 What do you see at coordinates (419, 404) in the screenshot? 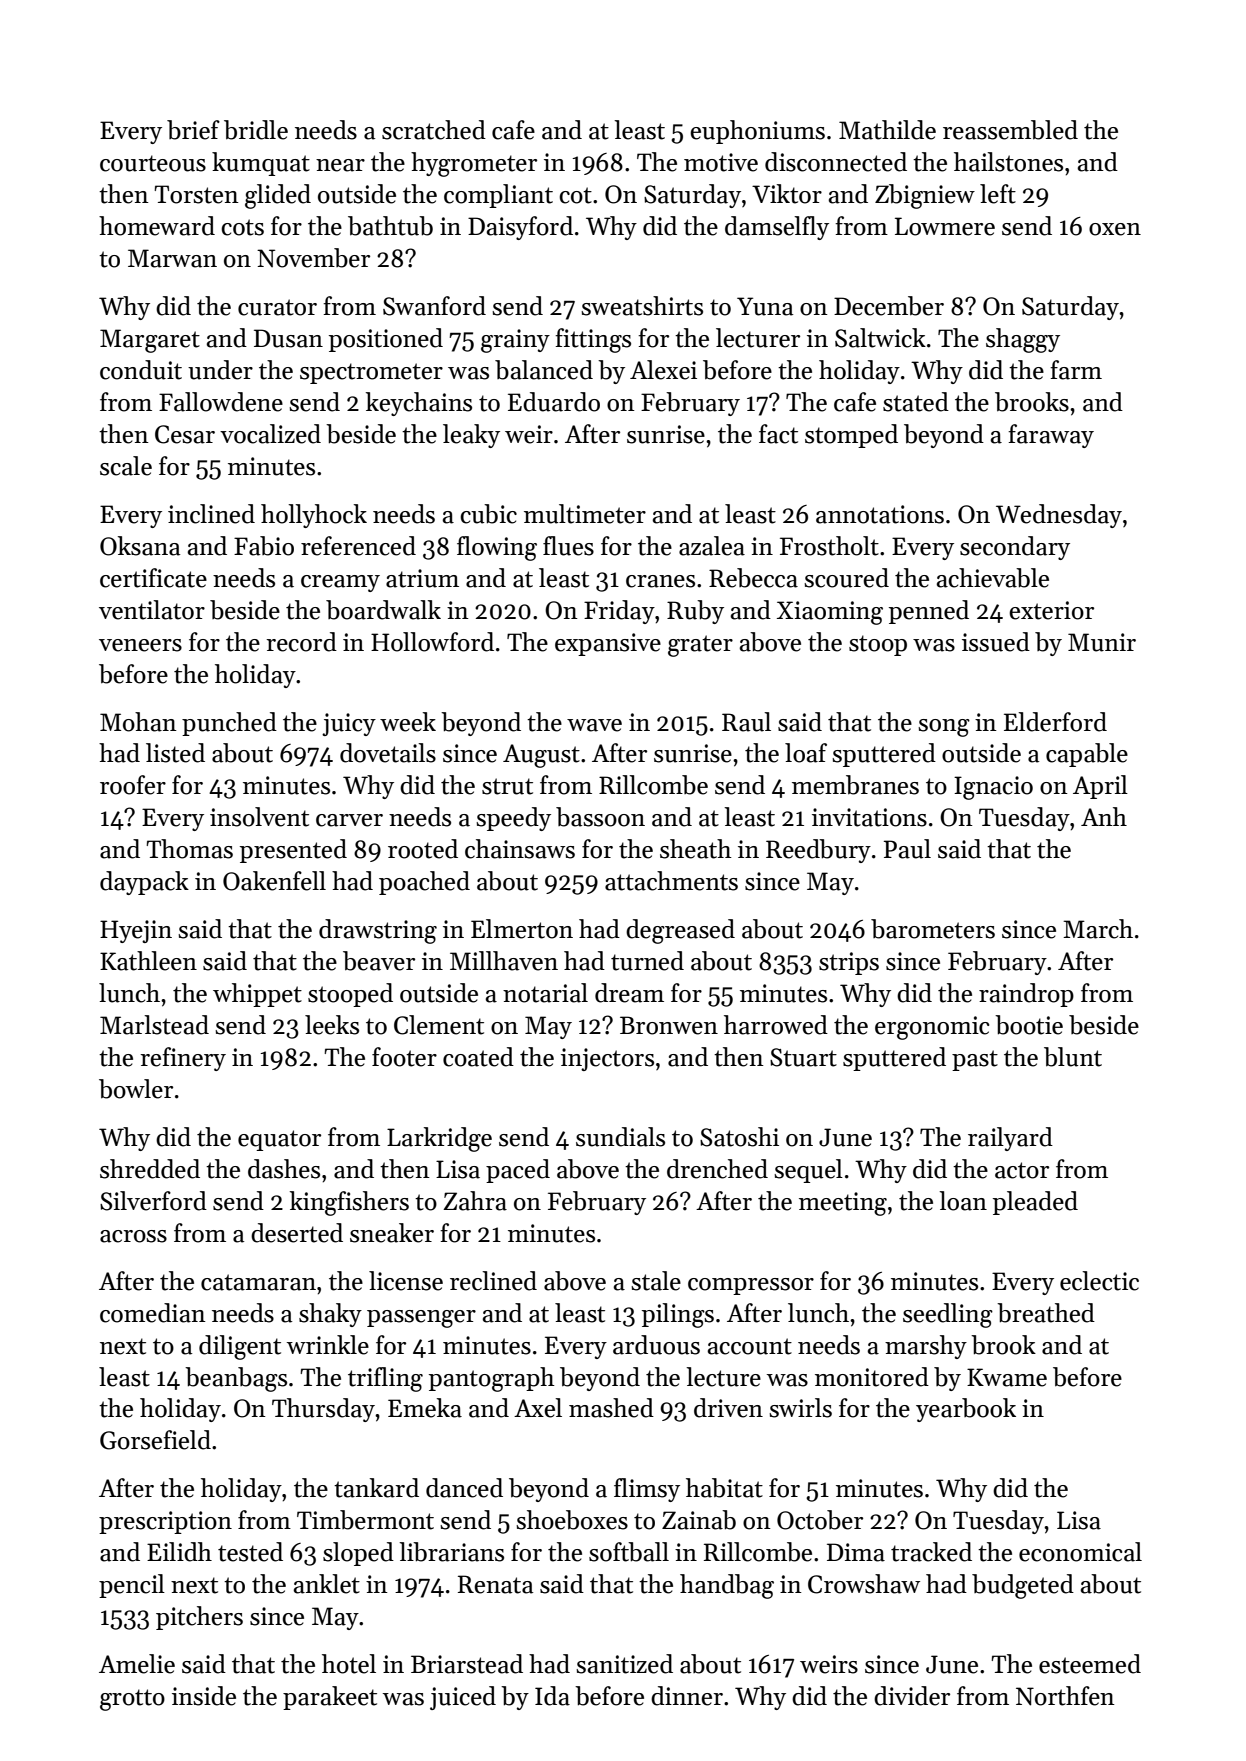
I see `keychains` at bounding box center [419, 404].
